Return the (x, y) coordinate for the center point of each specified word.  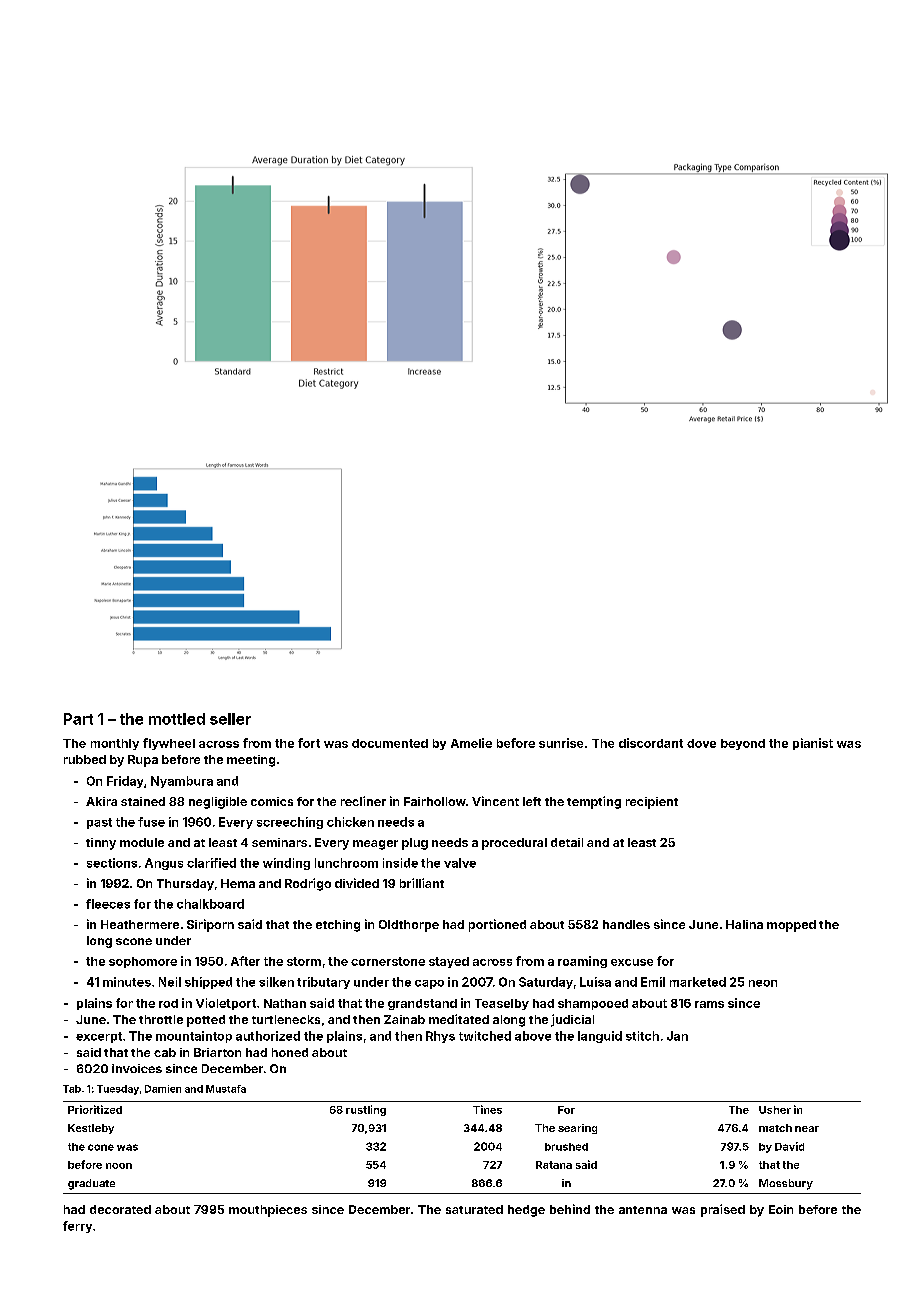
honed (290, 1052)
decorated (120, 1209)
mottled (177, 719)
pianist (813, 744)
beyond (743, 744)
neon (763, 983)
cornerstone (388, 961)
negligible (218, 803)
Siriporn (210, 925)
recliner (363, 801)
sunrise (561, 743)
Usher (775, 1110)
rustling (366, 1110)
